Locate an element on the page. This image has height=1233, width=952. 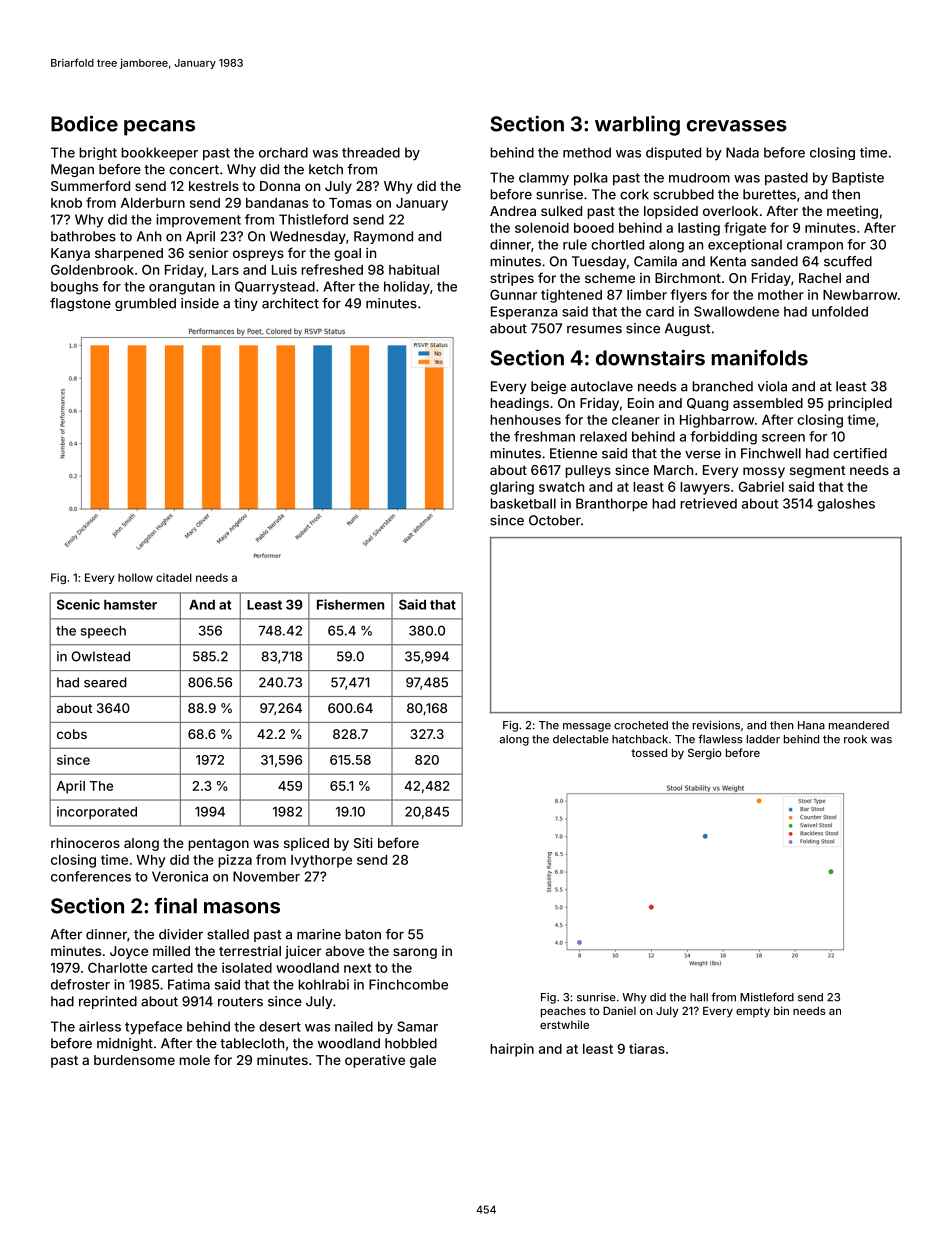
crevasses is located at coordinates (737, 126).
